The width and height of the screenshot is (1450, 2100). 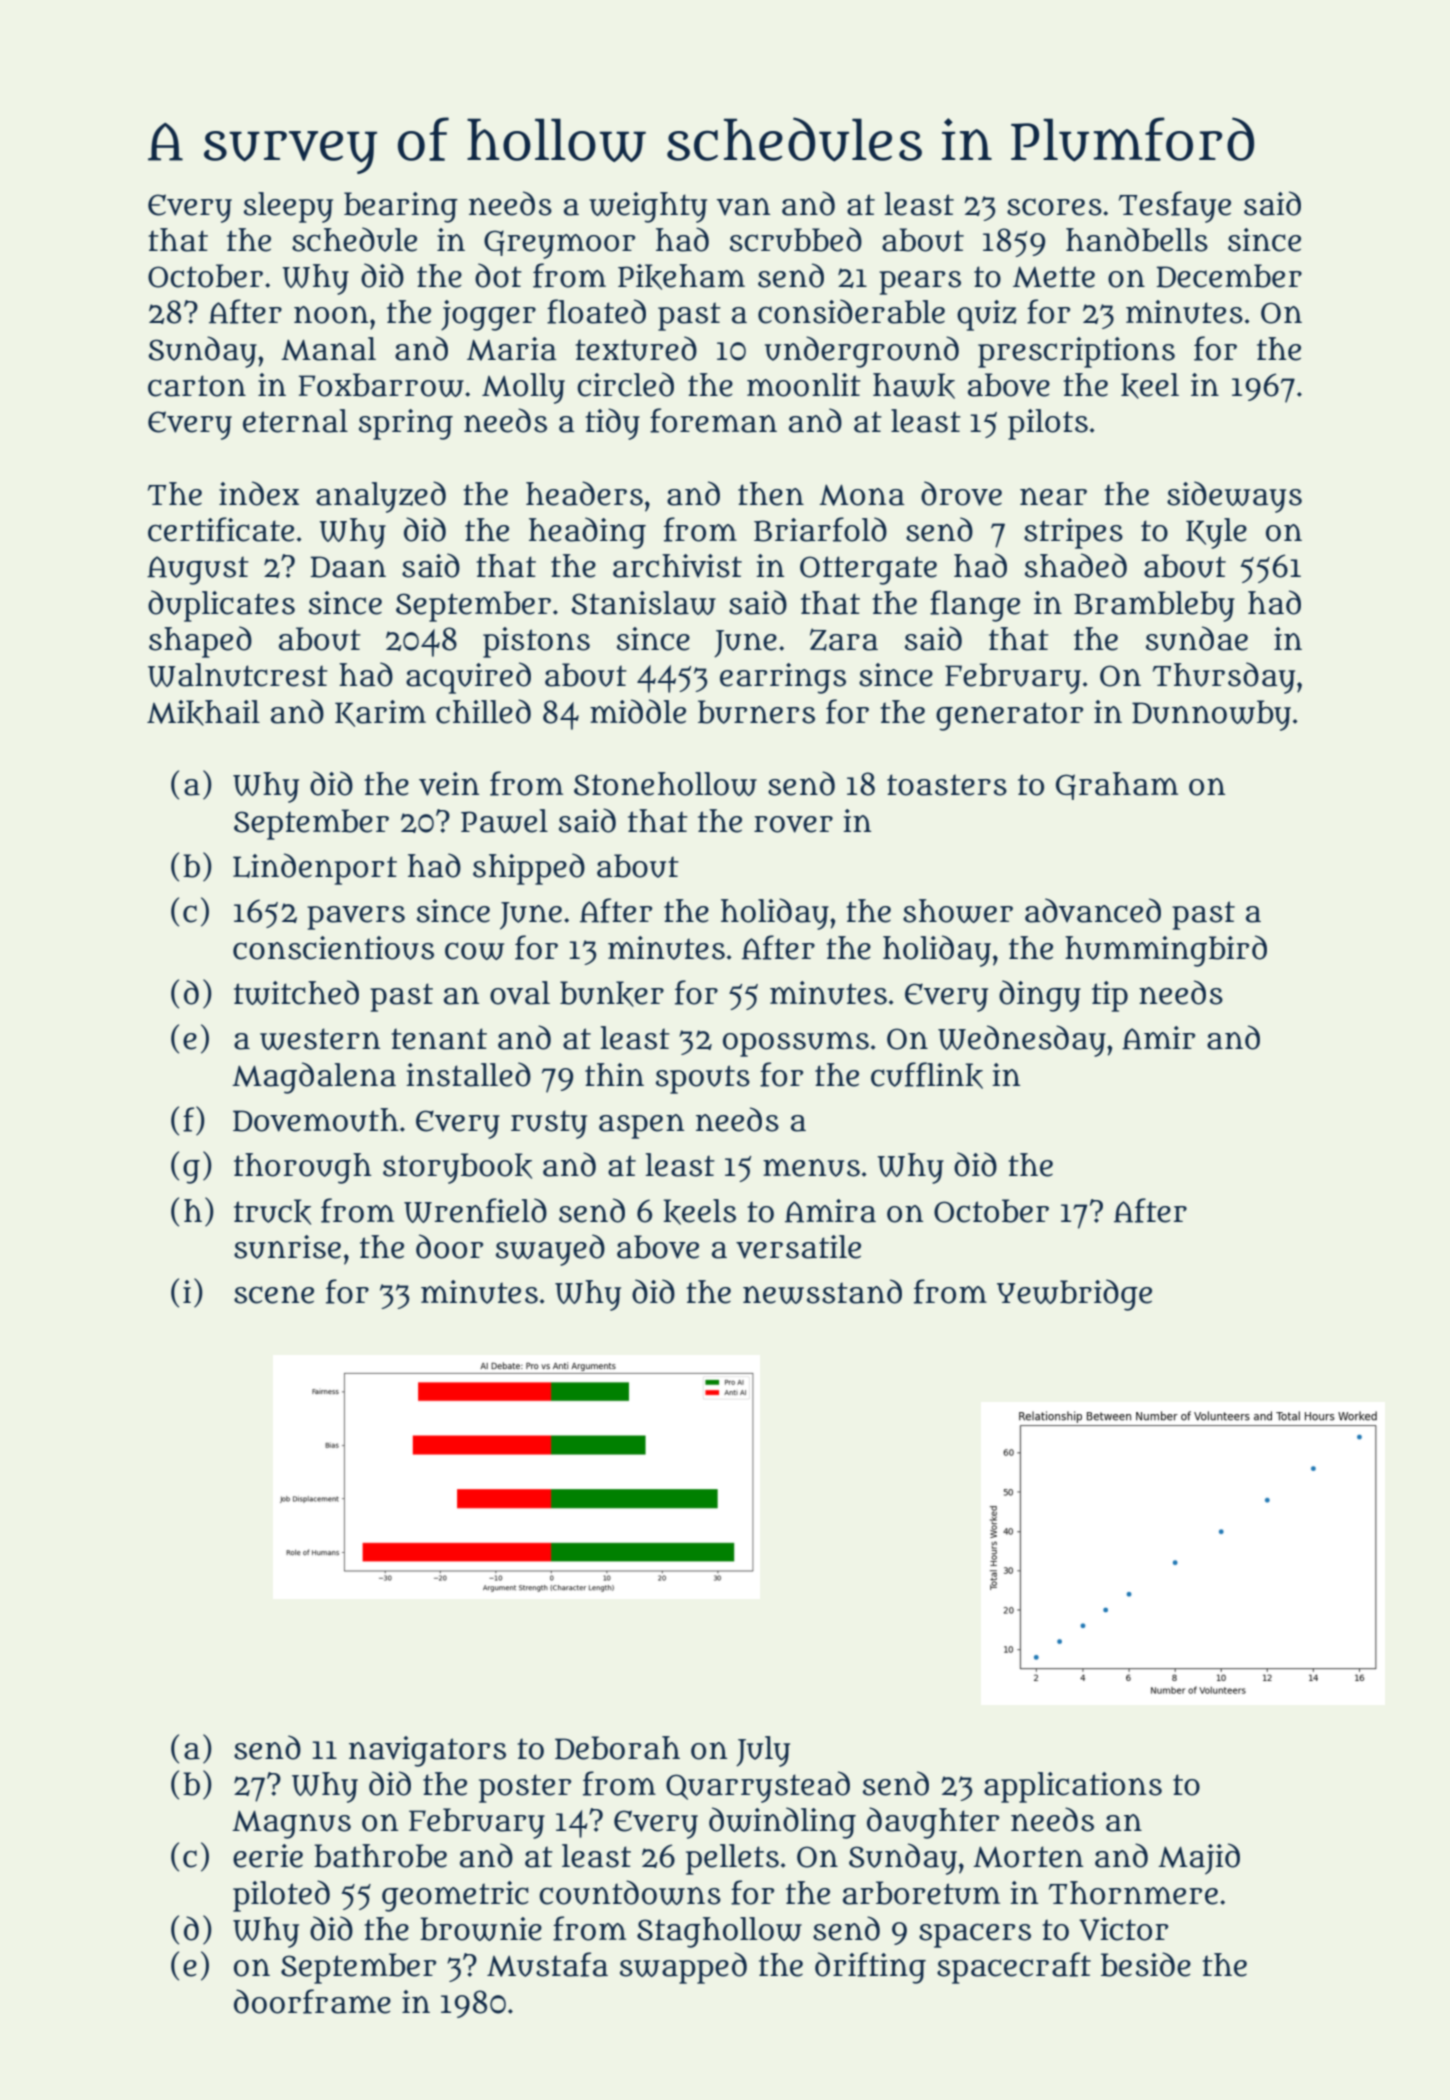 What do you see at coordinates (1054, 207) in the screenshot?
I see `scores` at bounding box center [1054, 207].
